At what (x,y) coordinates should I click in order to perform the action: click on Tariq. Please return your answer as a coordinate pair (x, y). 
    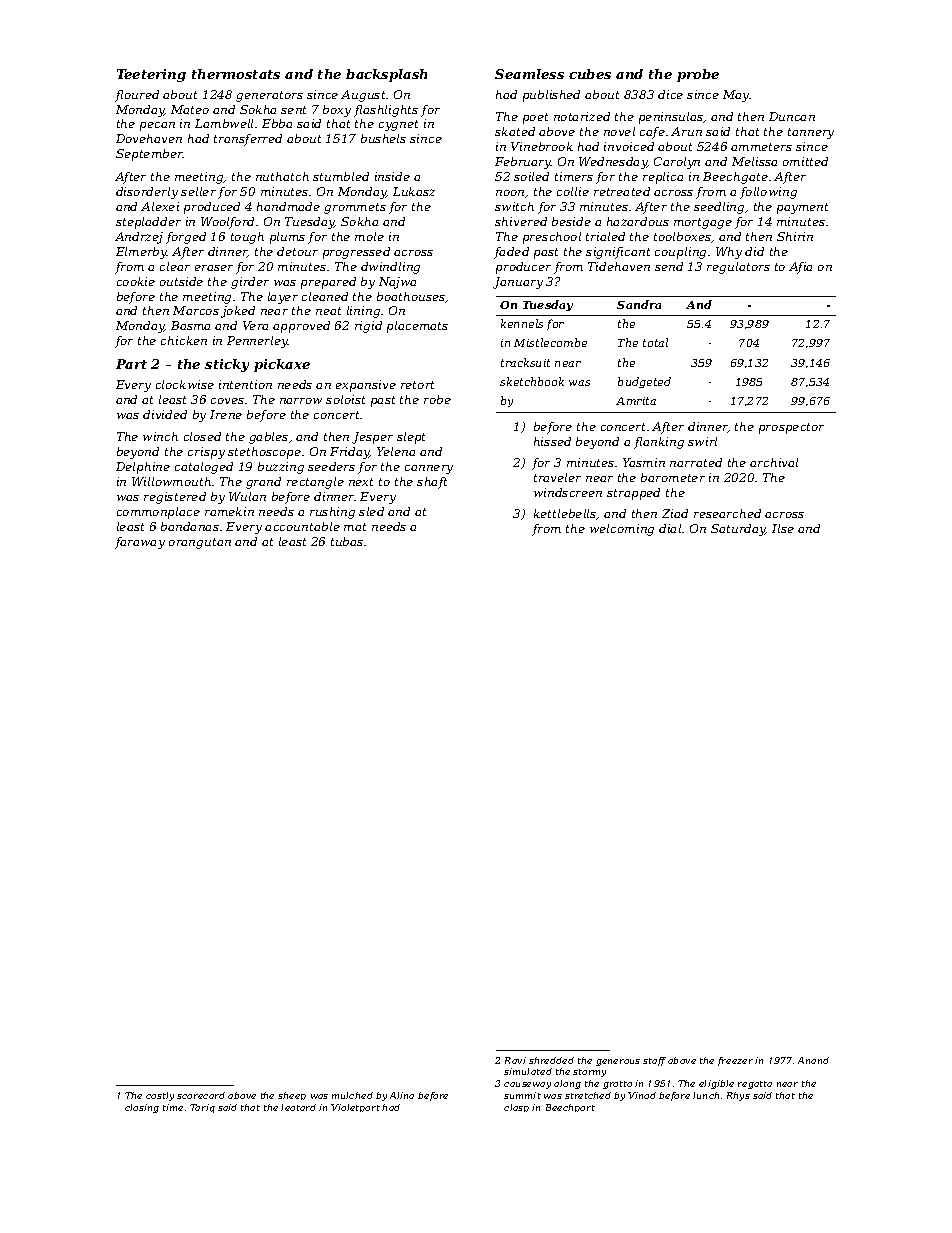
    Looking at the image, I should click on (202, 1108).
